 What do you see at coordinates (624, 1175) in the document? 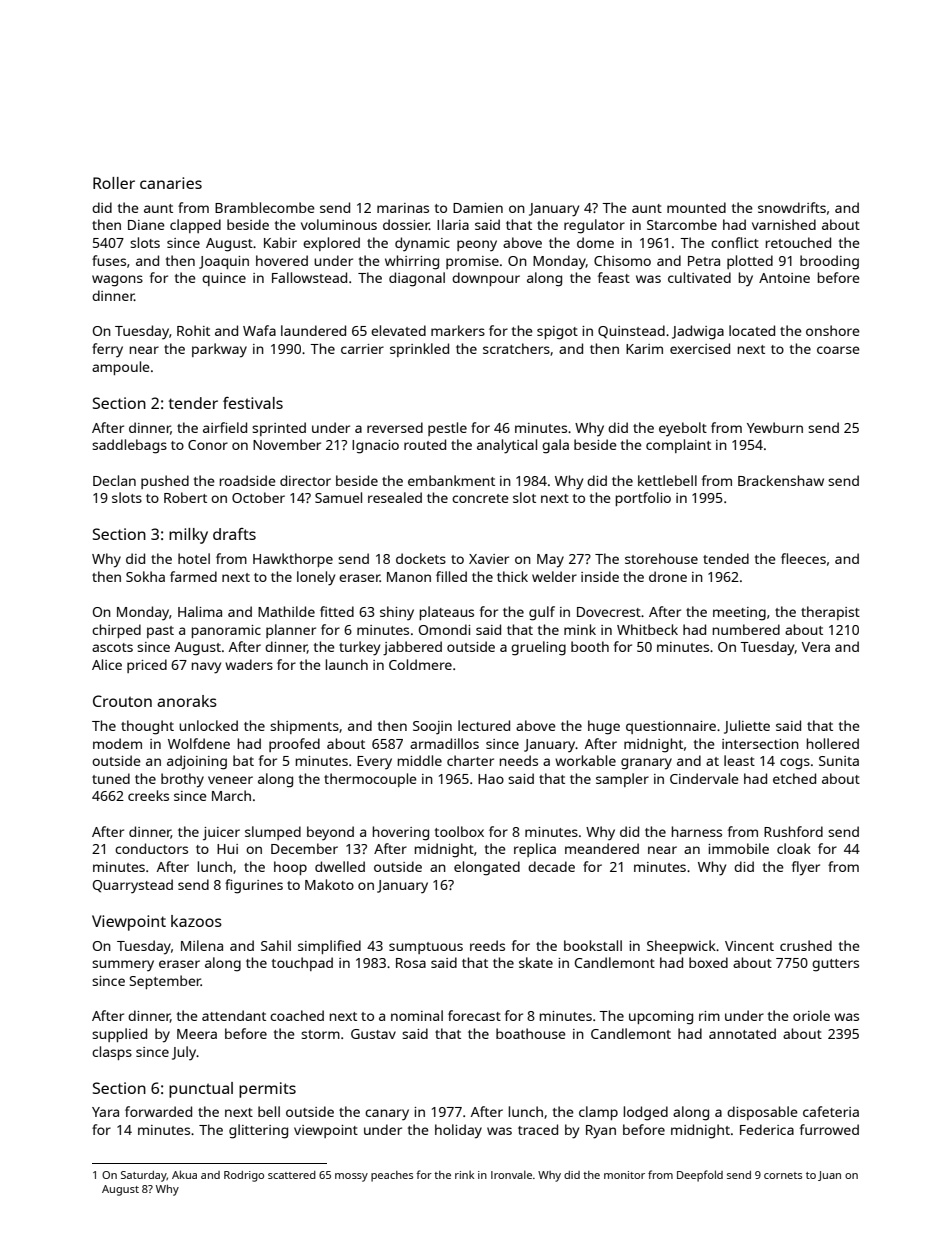
I see `monitor` at bounding box center [624, 1175].
